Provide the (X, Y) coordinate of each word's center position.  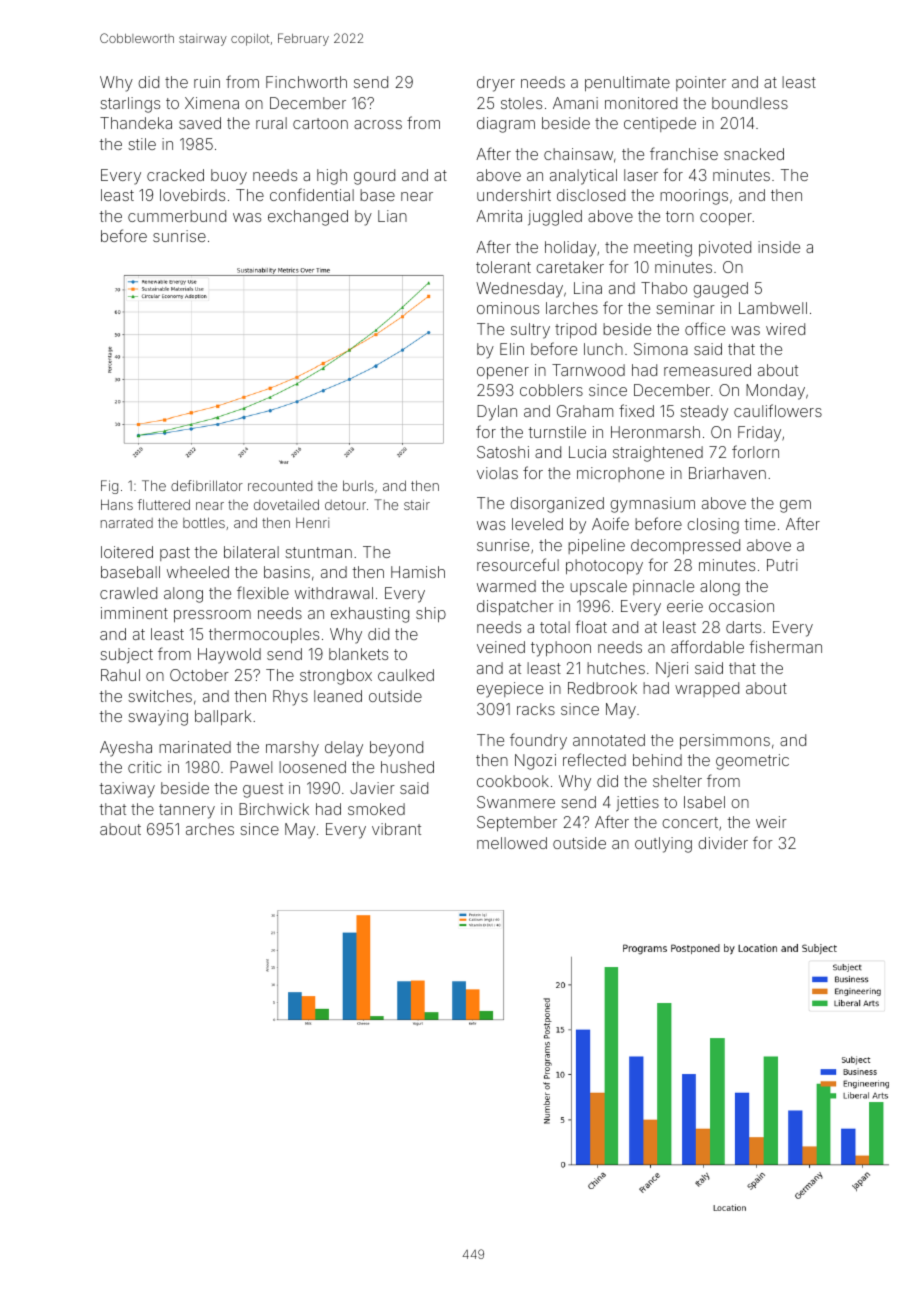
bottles (204, 522)
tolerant (503, 267)
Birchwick (274, 809)
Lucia (587, 452)
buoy (229, 177)
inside (779, 247)
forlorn (755, 451)
